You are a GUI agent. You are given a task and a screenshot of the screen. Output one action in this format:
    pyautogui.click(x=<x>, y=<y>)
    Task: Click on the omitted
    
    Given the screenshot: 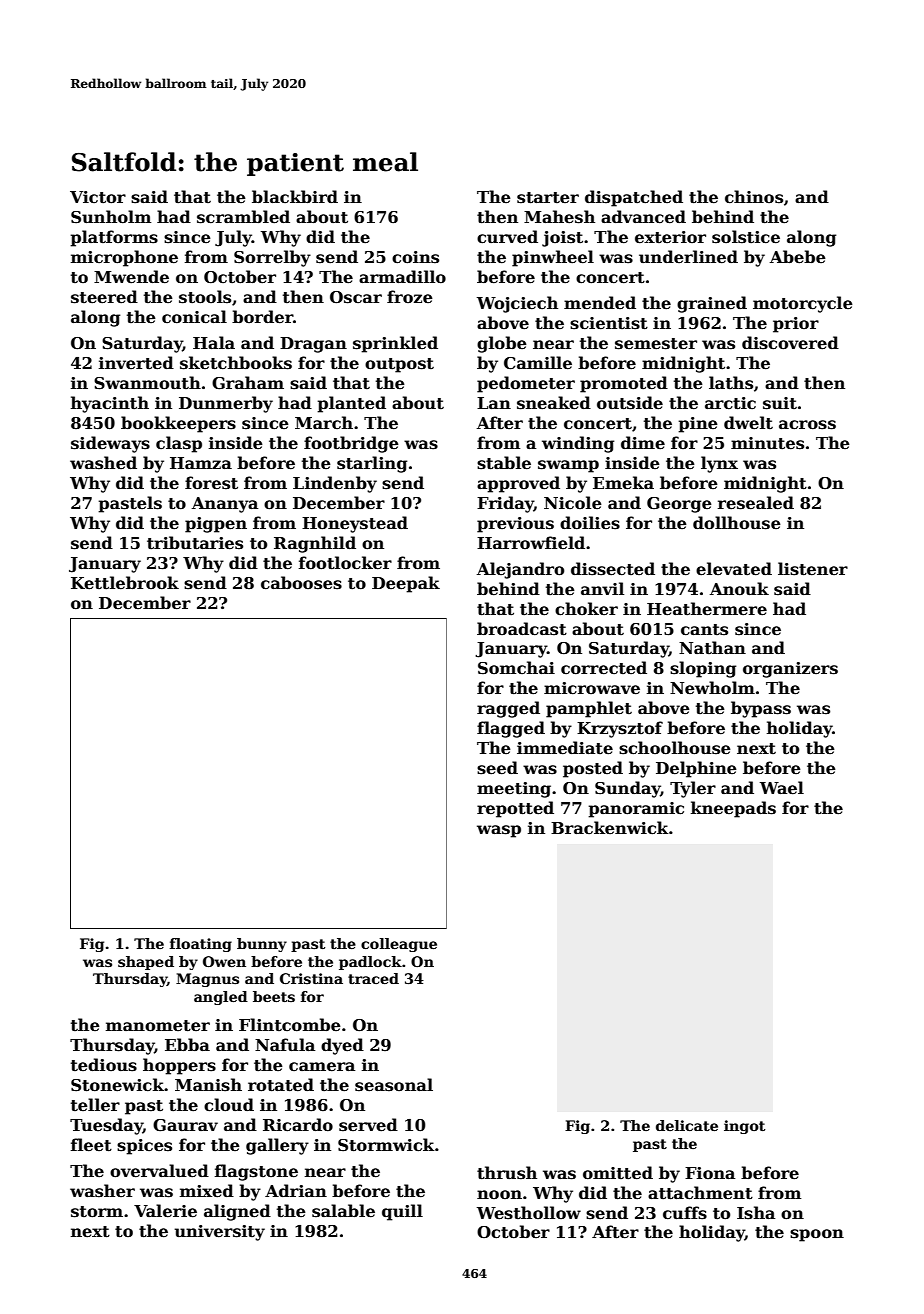 What is the action you would take?
    pyautogui.click(x=618, y=1173)
